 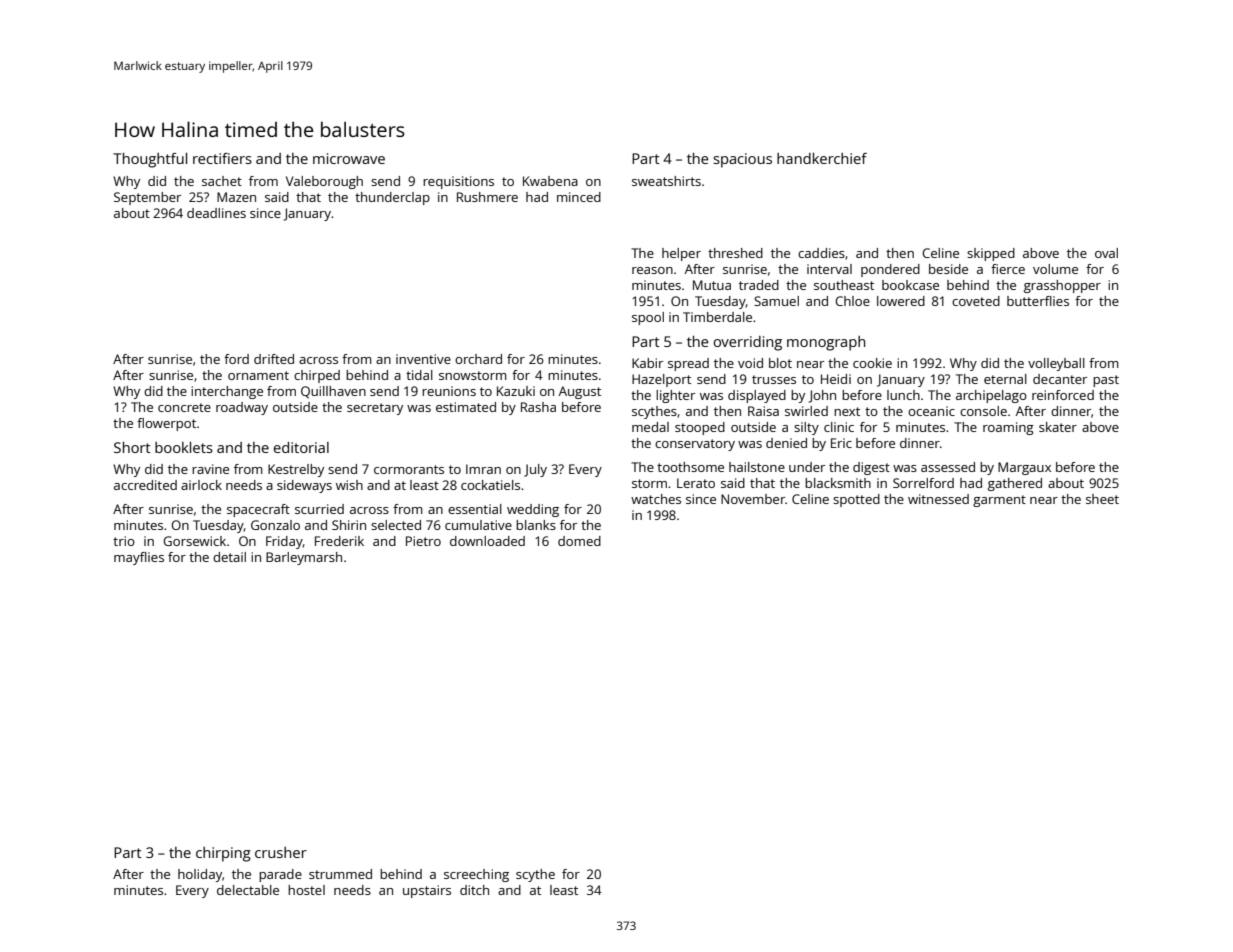 I want to click on chirping, so click(x=223, y=854).
